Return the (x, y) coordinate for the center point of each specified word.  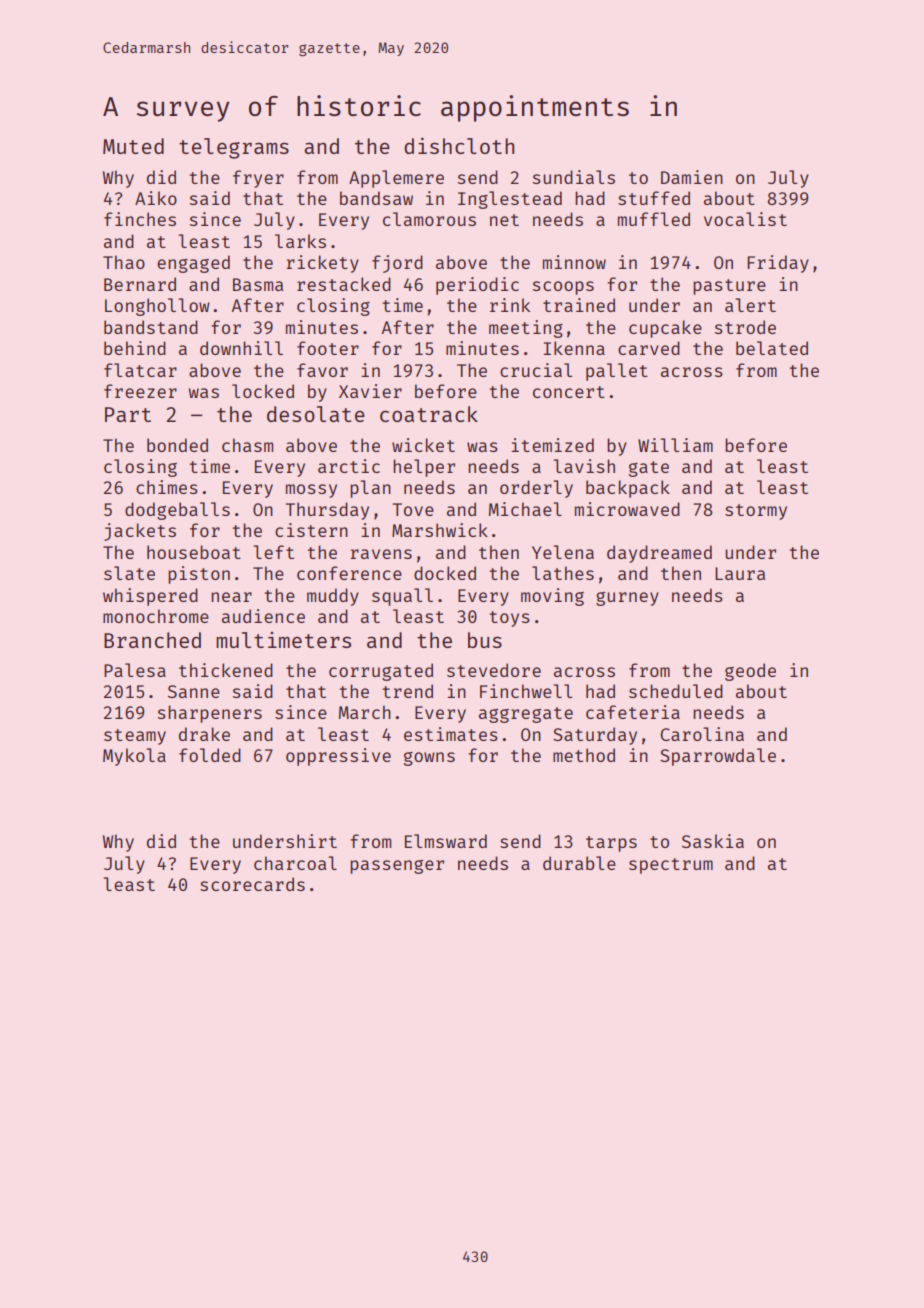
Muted (133, 146)
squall (402, 597)
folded (210, 755)
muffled (654, 219)
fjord (397, 264)
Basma (258, 284)
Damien (692, 177)
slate (129, 573)
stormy (756, 512)
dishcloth (459, 145)
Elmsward (446, 841)
